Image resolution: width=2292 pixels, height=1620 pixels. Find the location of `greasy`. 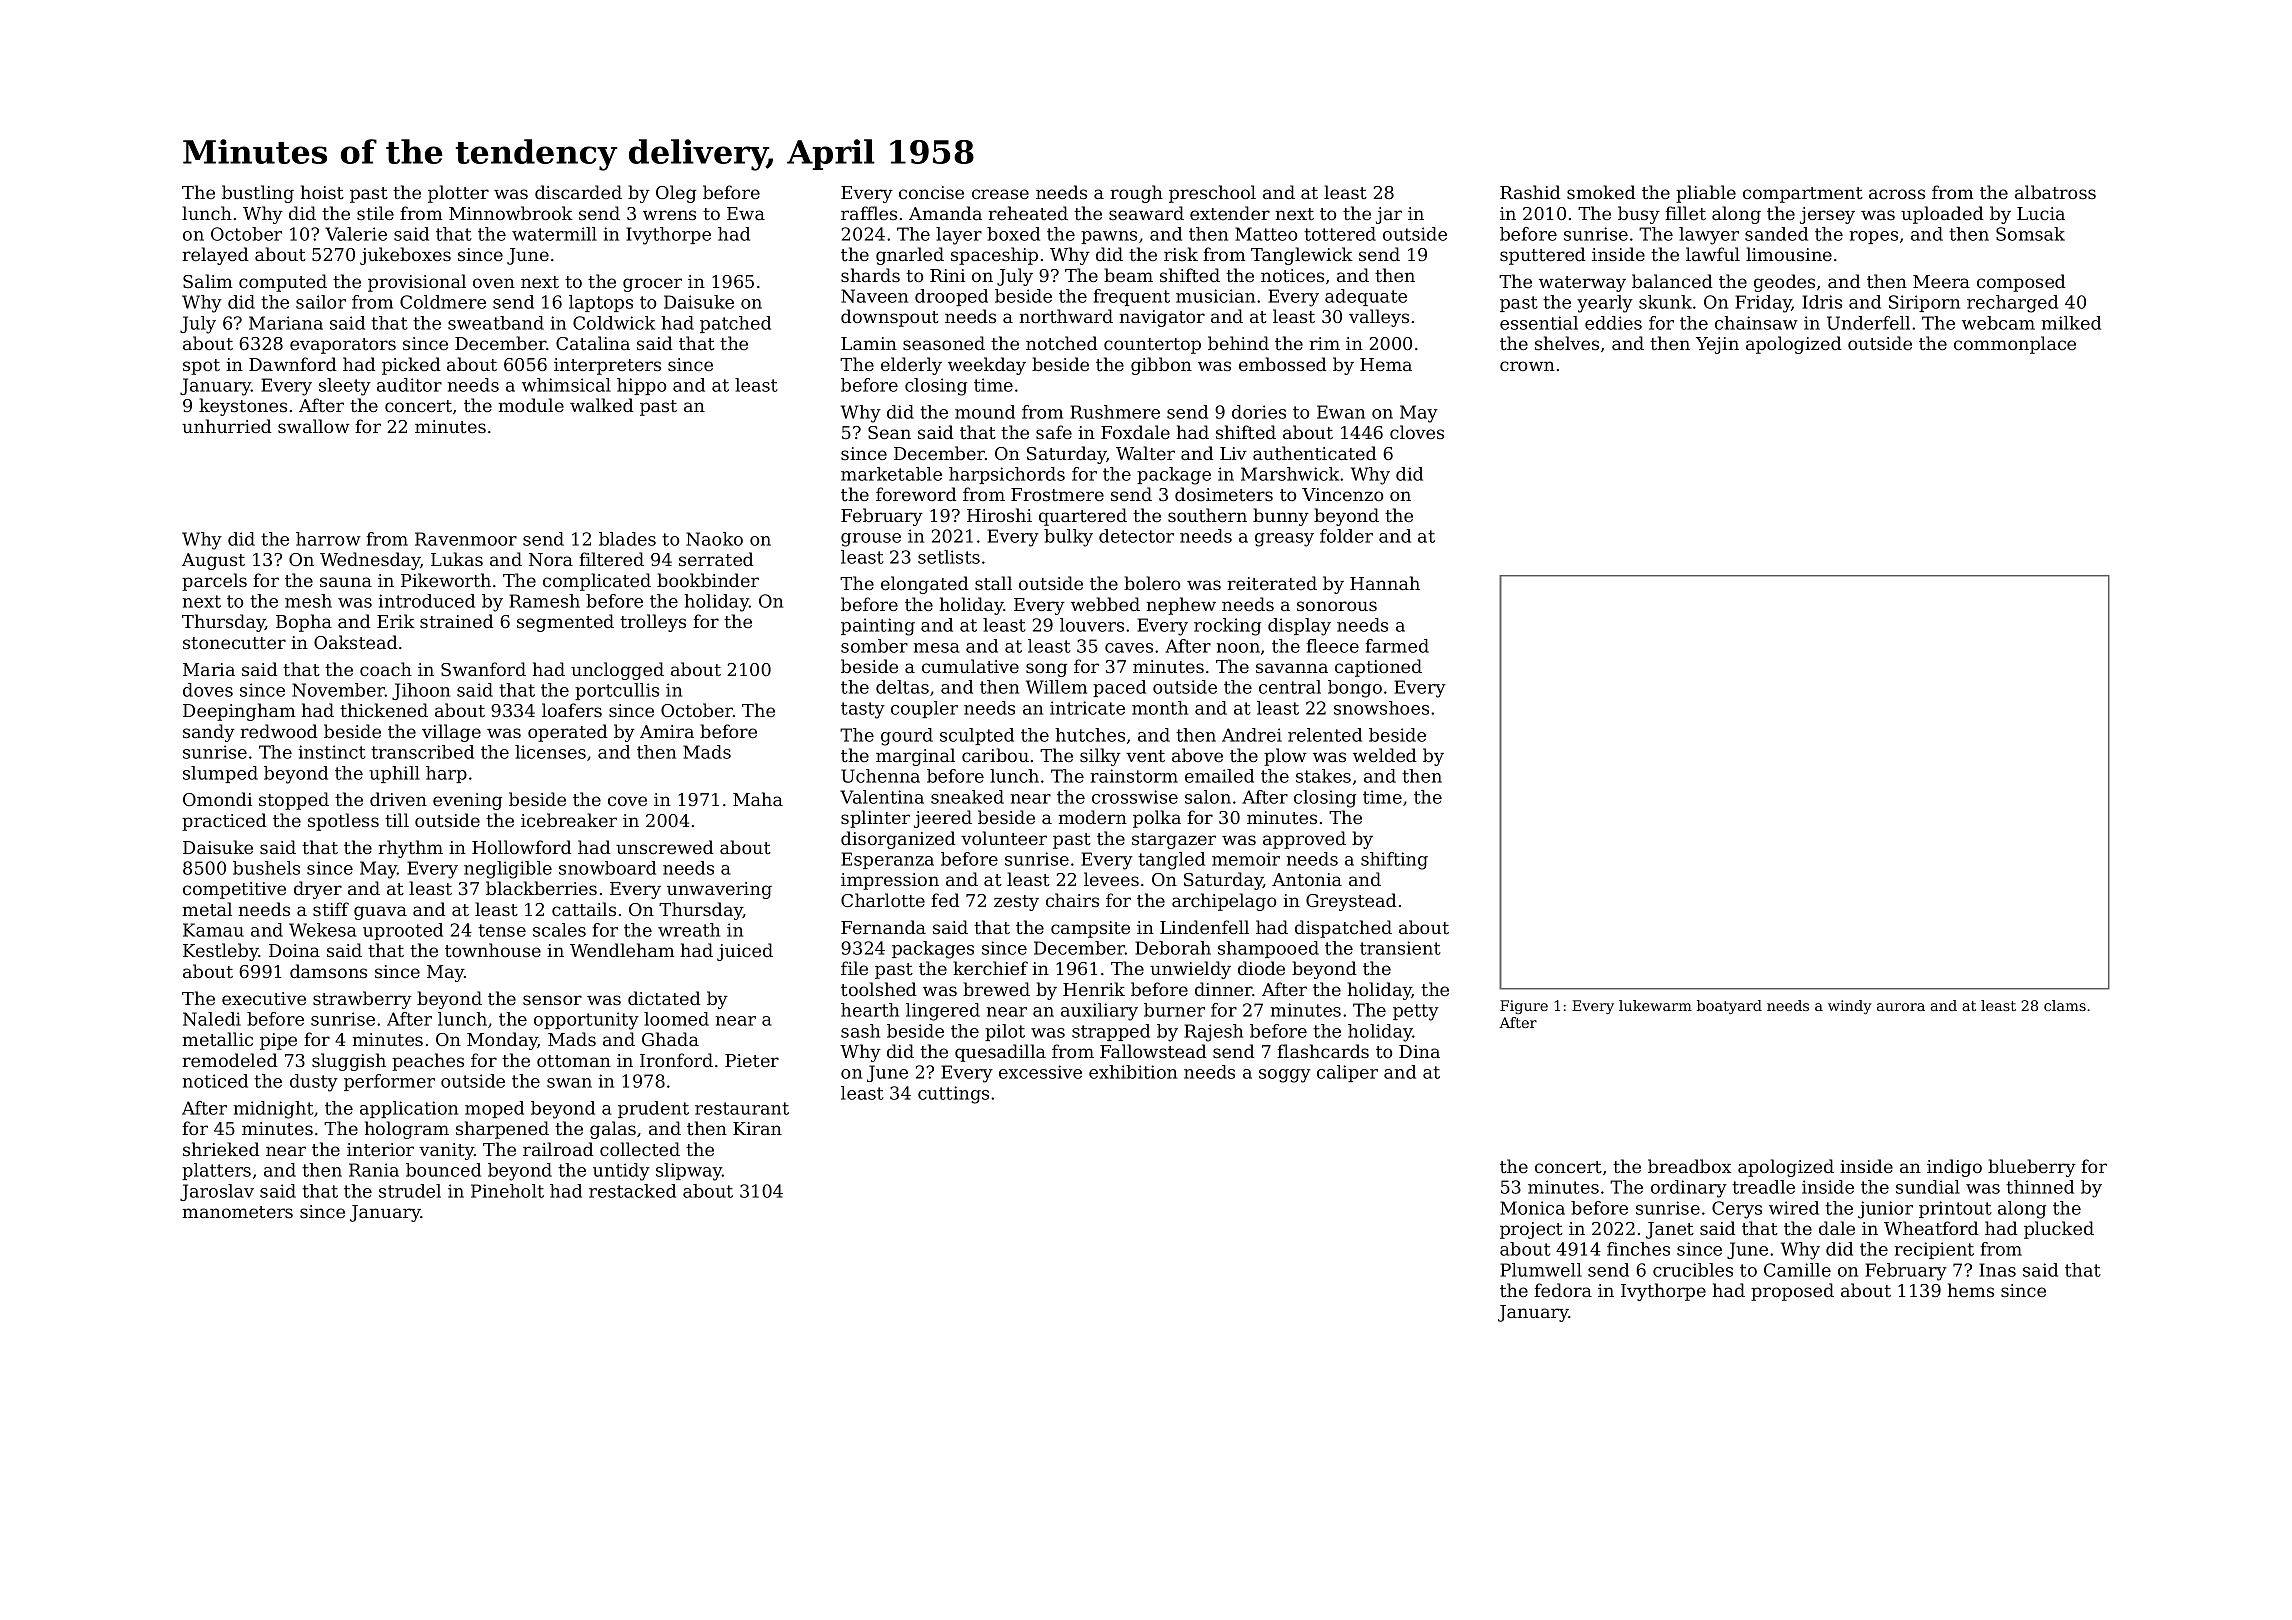

greasy is located at coordinates (1284, 540).
